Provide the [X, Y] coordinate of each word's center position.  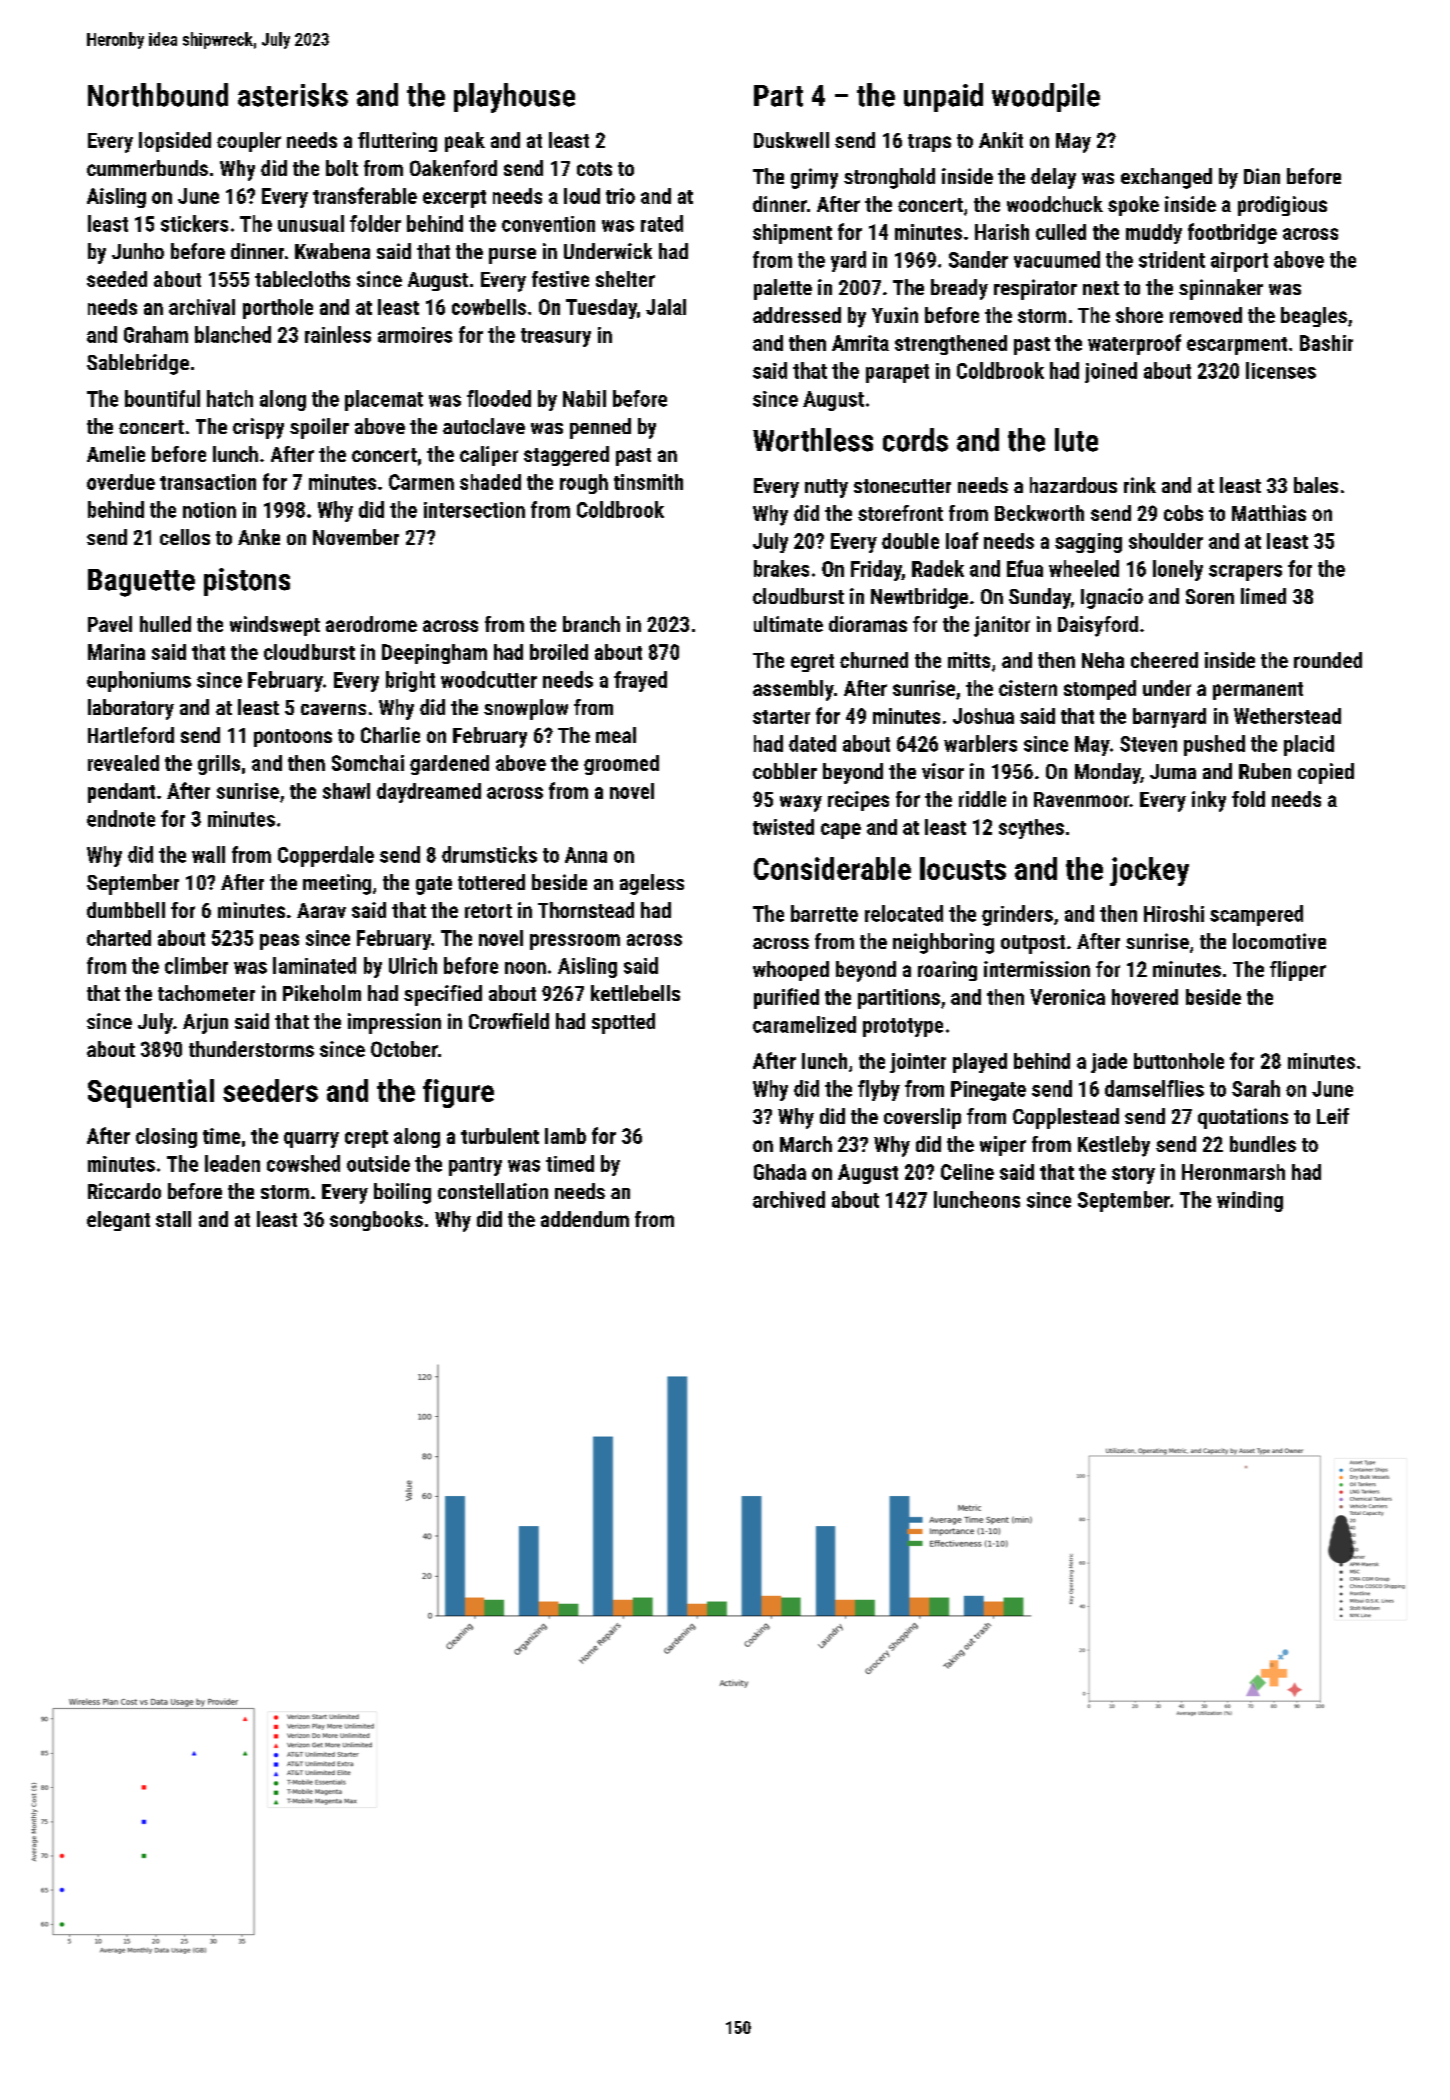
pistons [247, 582]
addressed [797, 315]
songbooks [376, 1221]
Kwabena [332, 251]
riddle [982, 799]
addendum [585, 1219]
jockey [1149, 871]
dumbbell [126, 910]
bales [1316, 485]
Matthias [1269, 513]
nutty [826, 488]
